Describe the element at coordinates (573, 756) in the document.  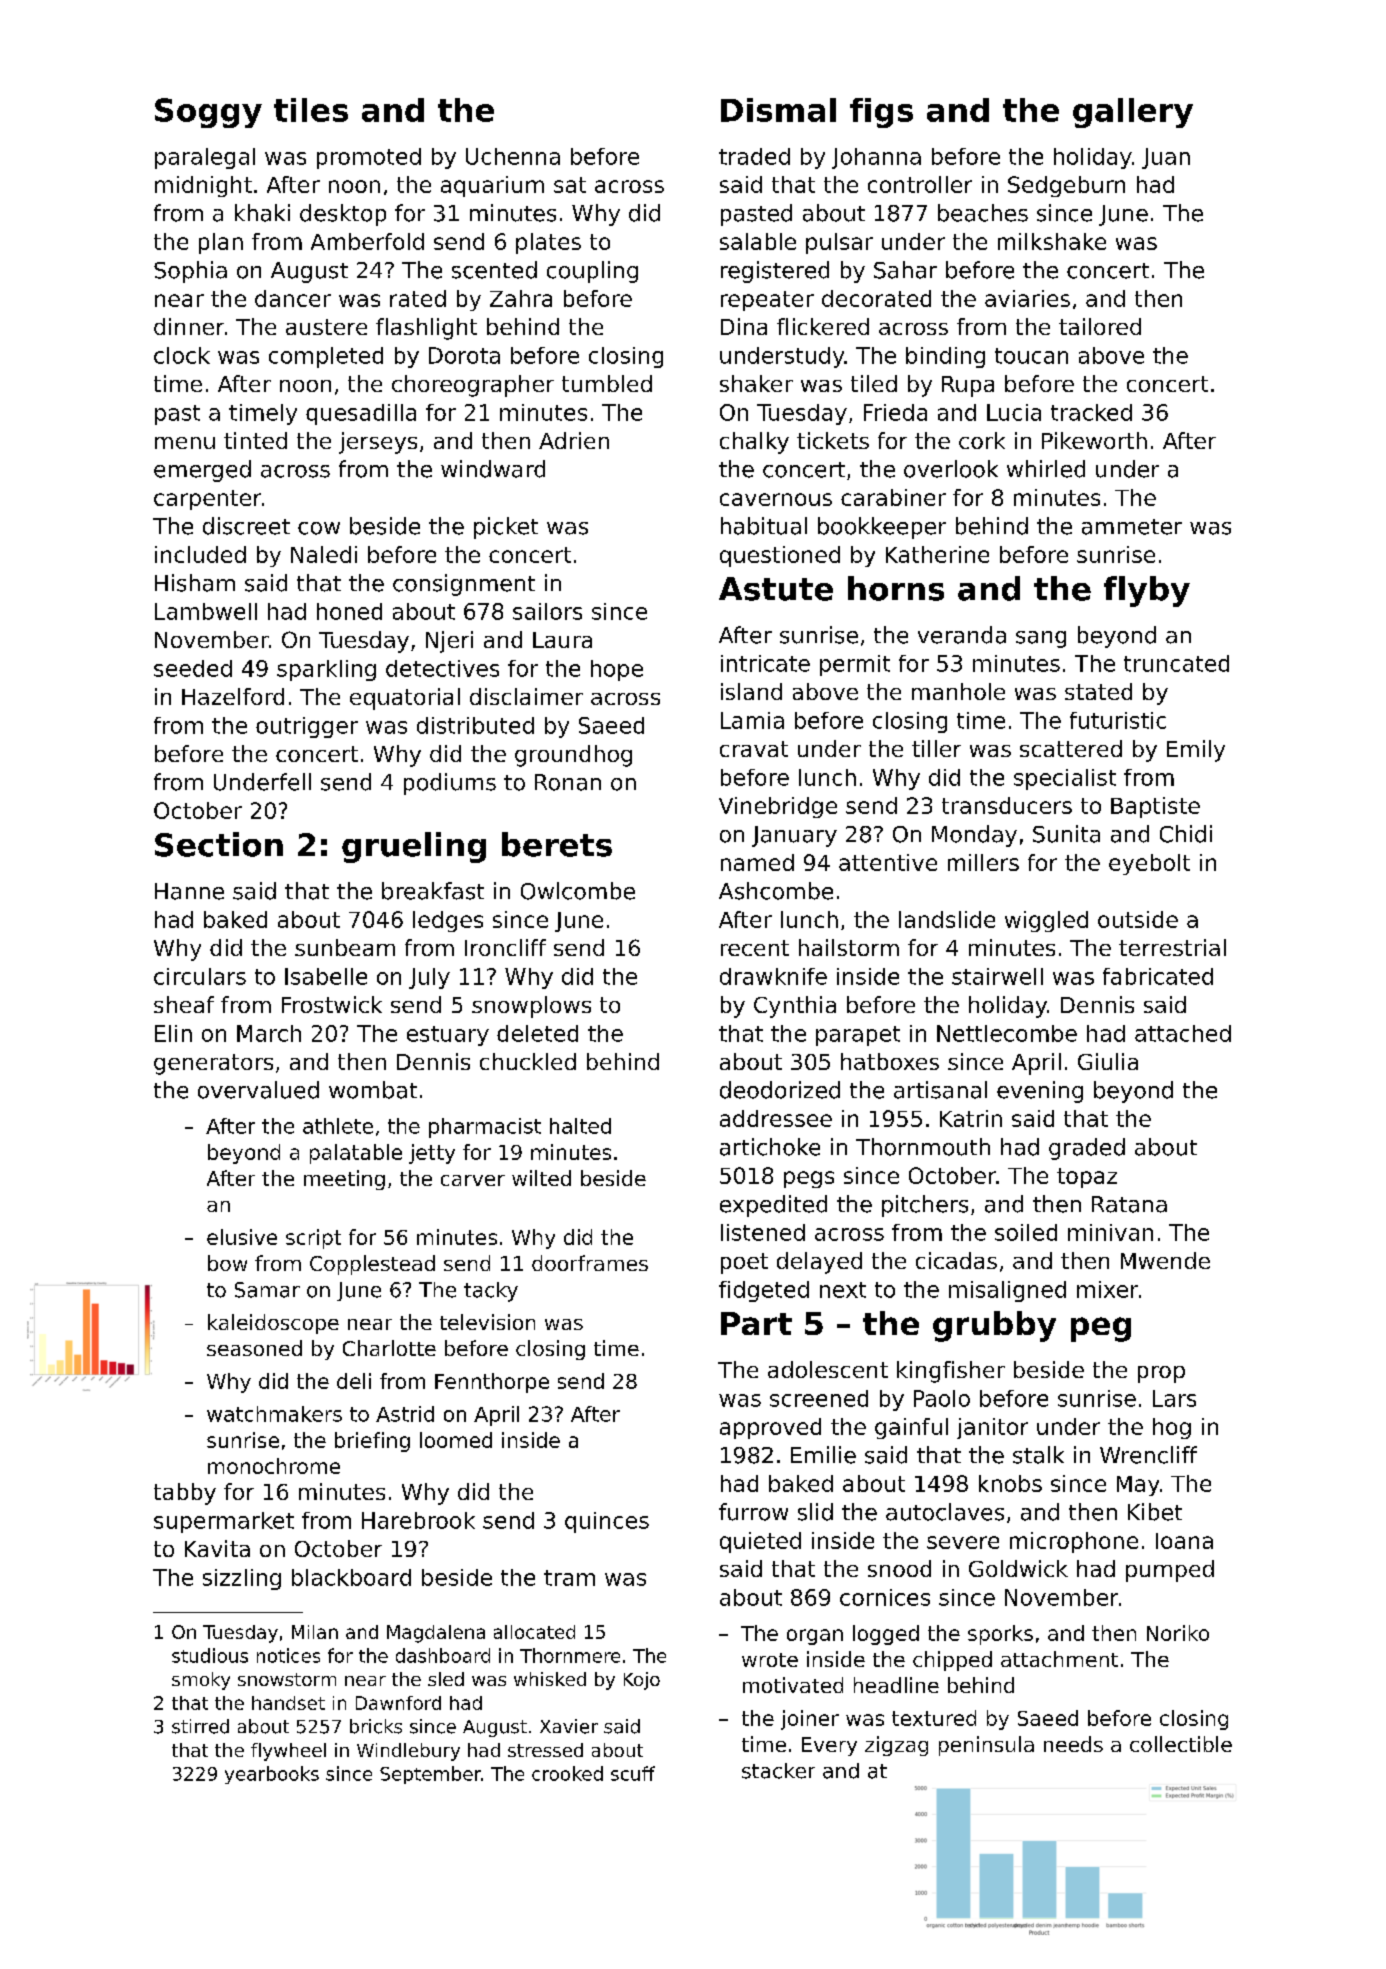
I see `groundhog` at that location.
